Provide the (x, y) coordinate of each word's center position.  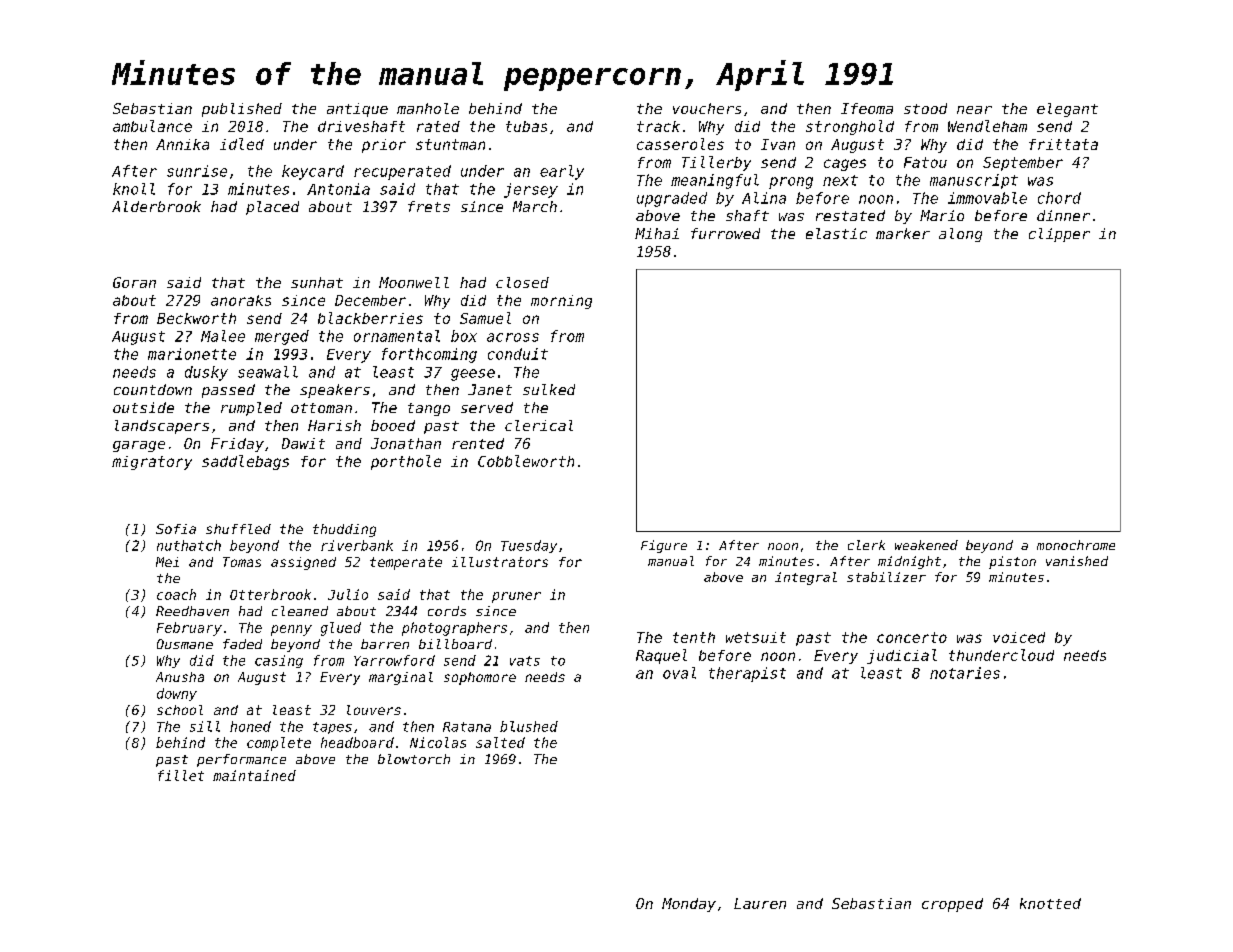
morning (561, 302)
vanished (1077, 561)
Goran (134, 282)
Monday (689, 905)
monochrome (1076, 545)
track (658, 126)
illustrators (500, 562)
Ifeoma (867, 108)
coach (176, 594)
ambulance (152, 126)
